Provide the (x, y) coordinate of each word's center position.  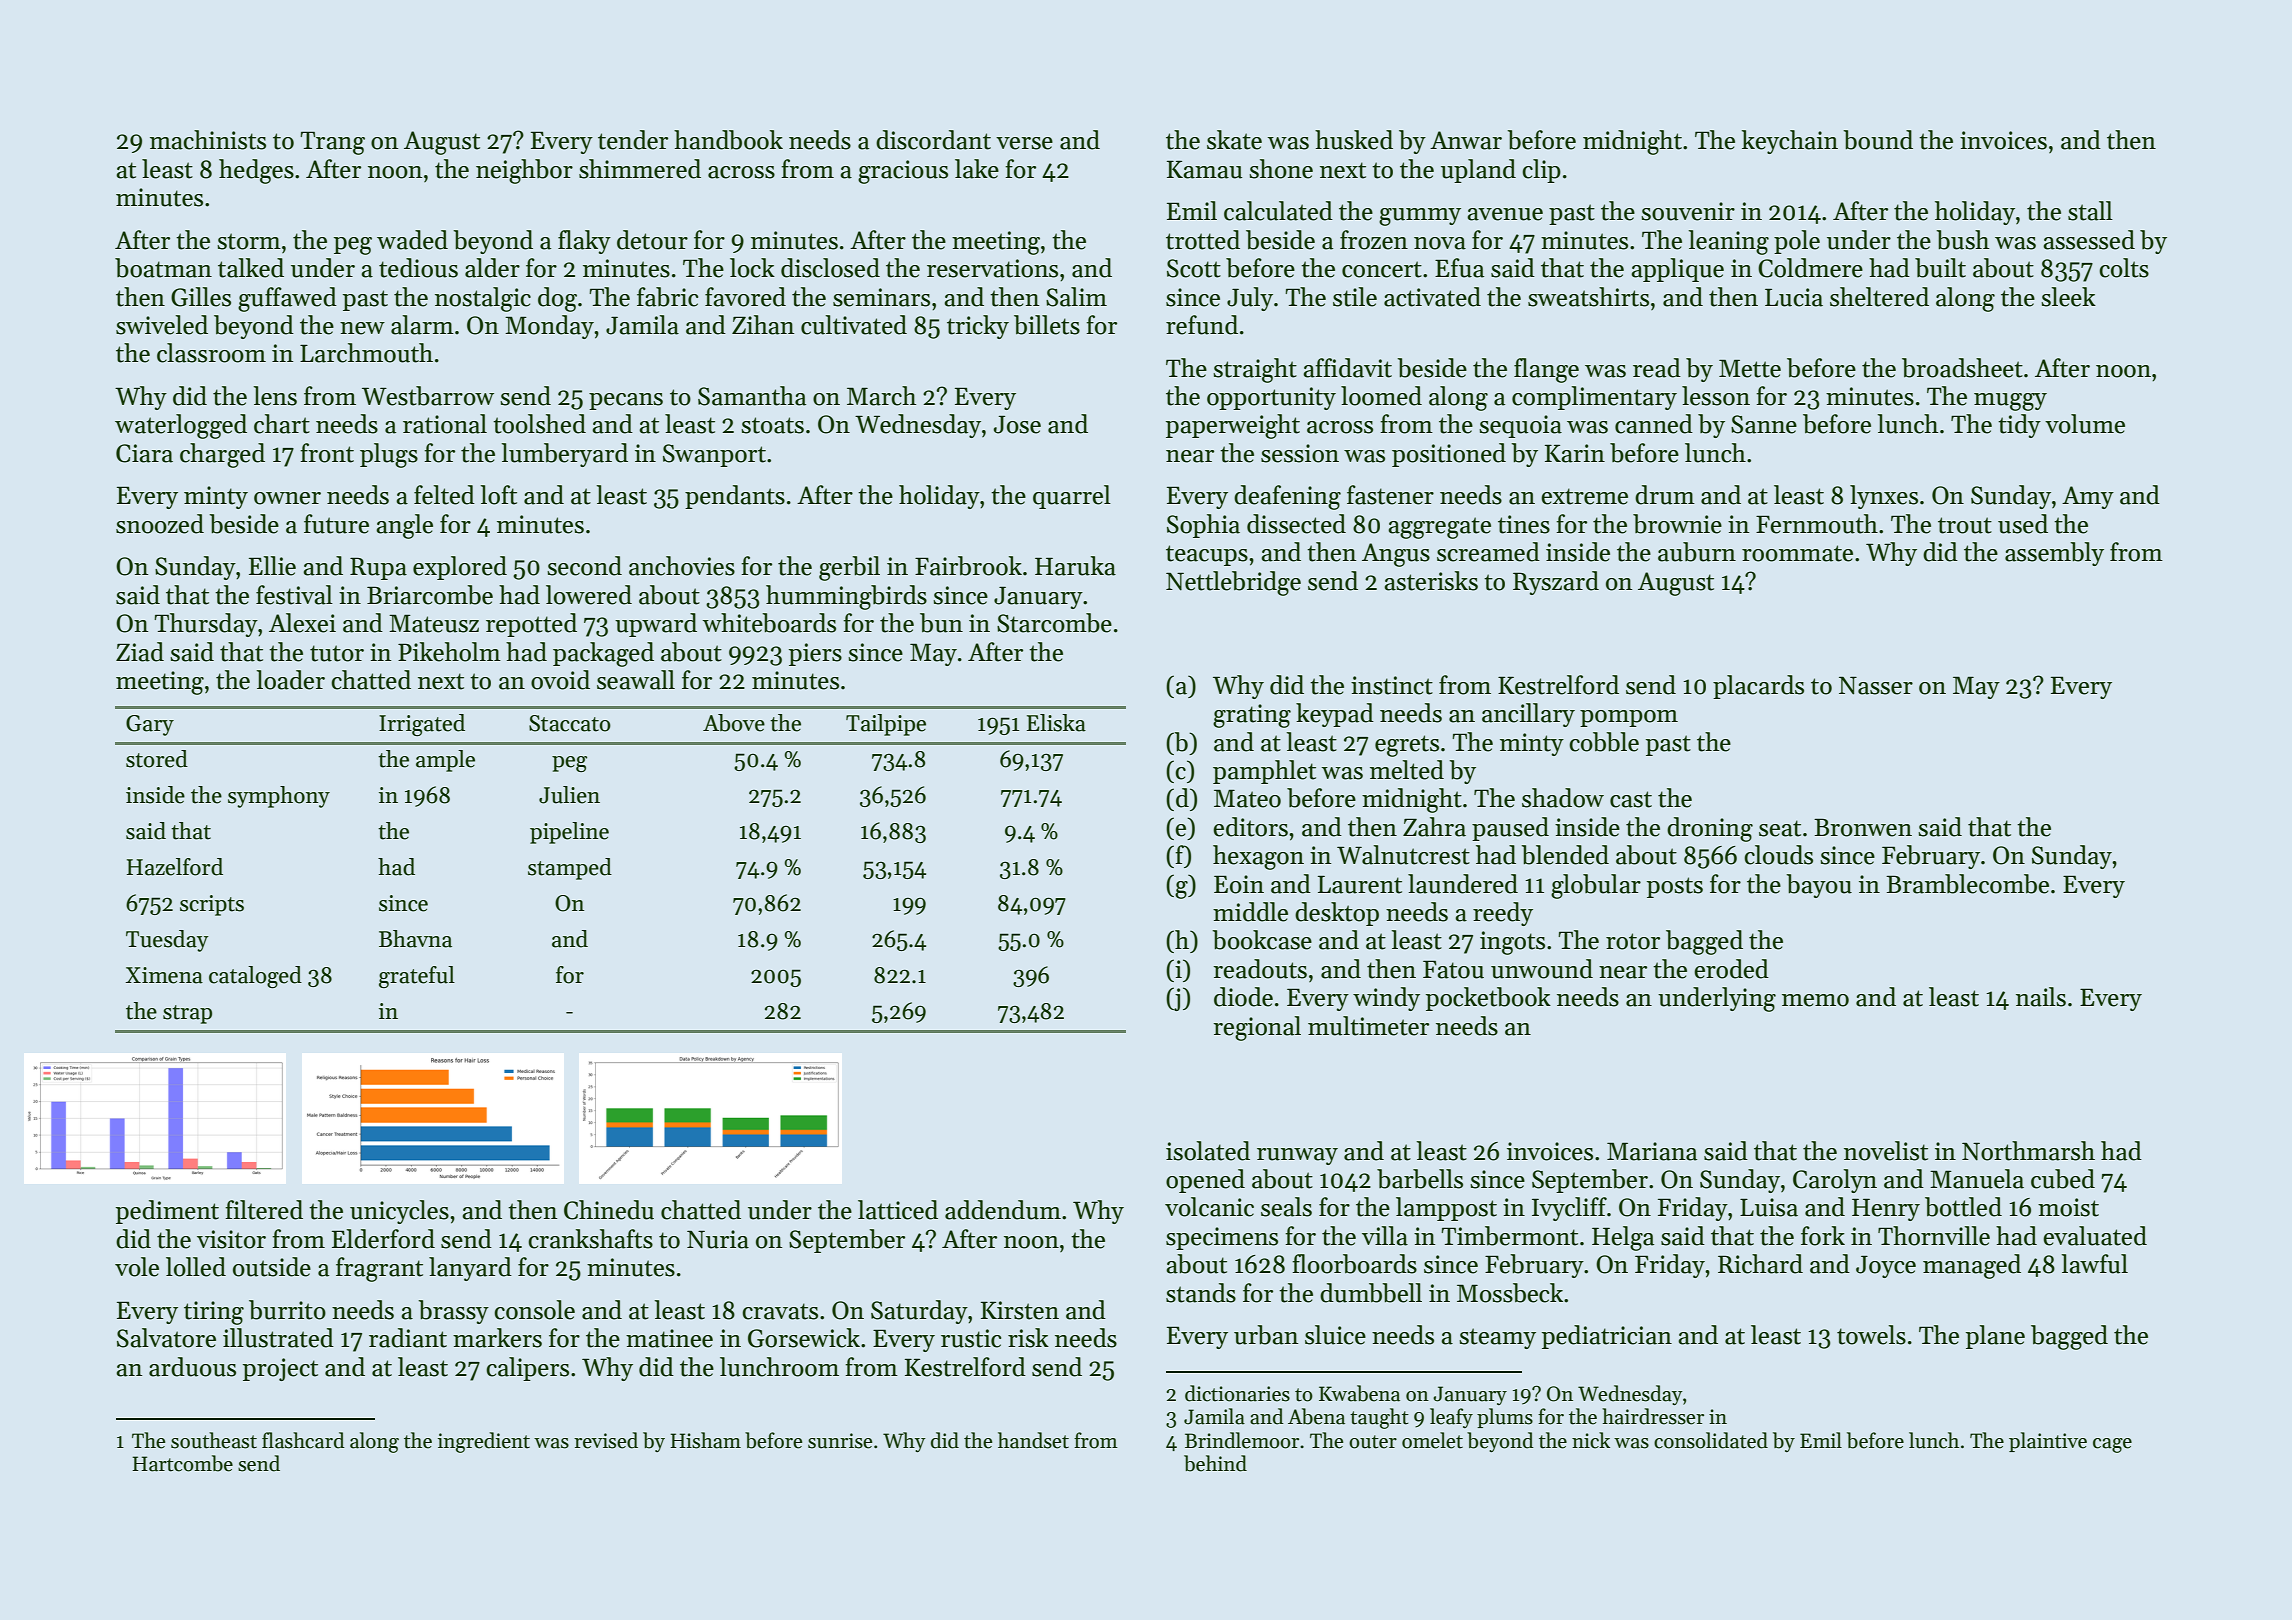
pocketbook (1488, 999)
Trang (332, 143)
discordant (933, 140)
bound (1878, 140)
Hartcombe (182, 1463)
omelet (1432, 1440)
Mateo (1247, 798)
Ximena (164, 975)
